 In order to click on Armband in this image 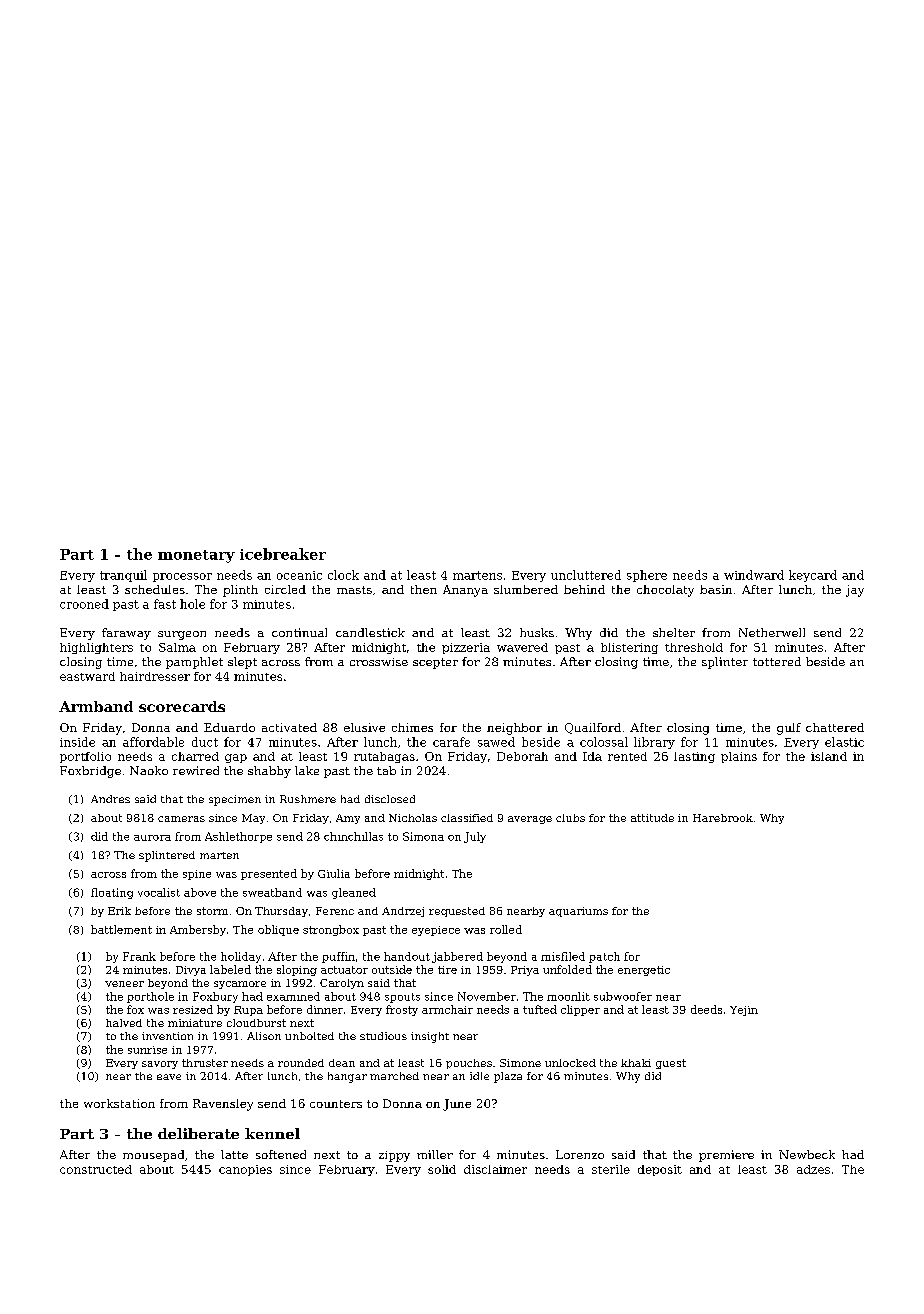, I will do `click(96, 706)`.
